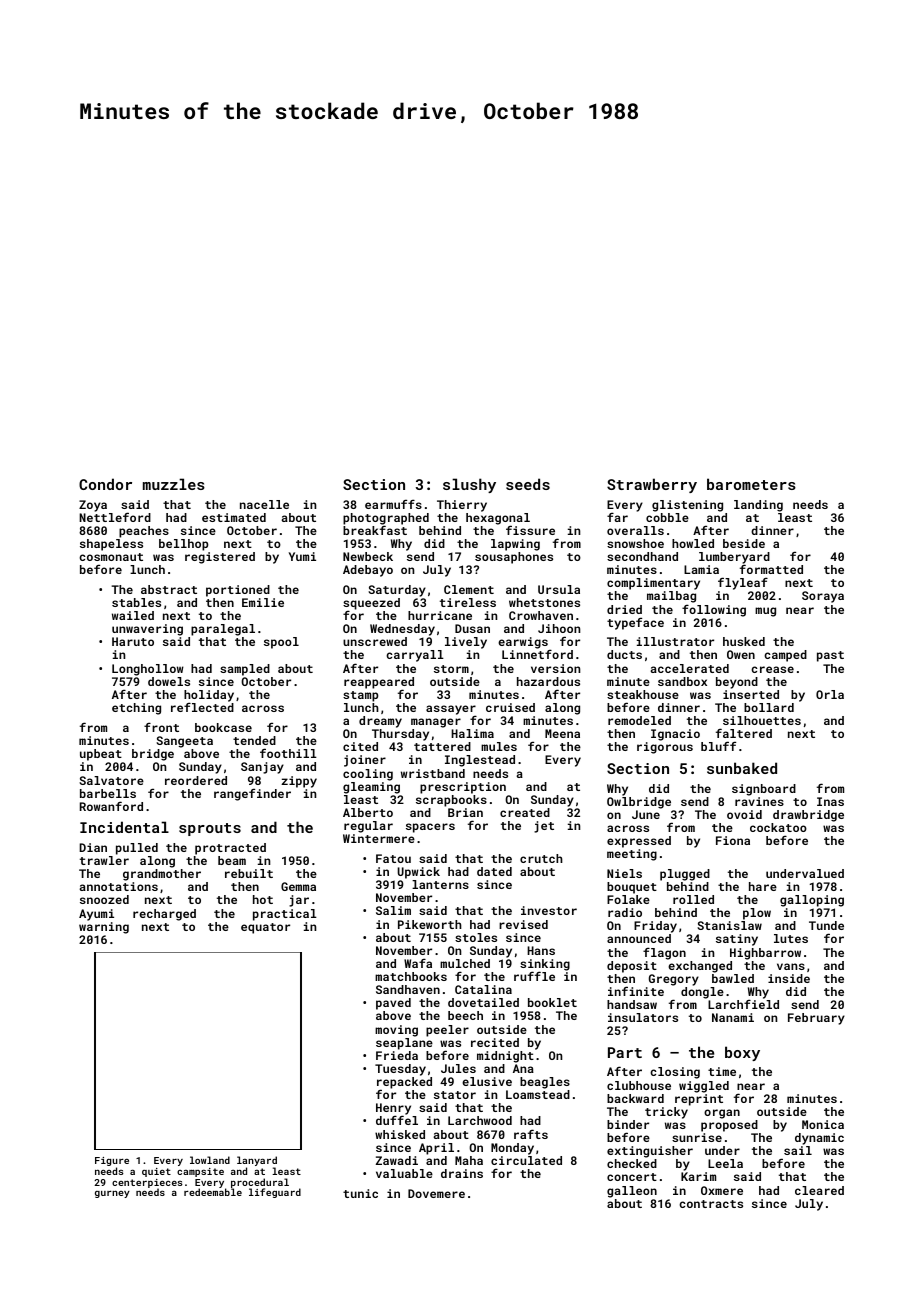 The image size is (924, 1308). Describe the element at coordinates (711, 1204) in the screenshot. I see `contracts` at that location.
